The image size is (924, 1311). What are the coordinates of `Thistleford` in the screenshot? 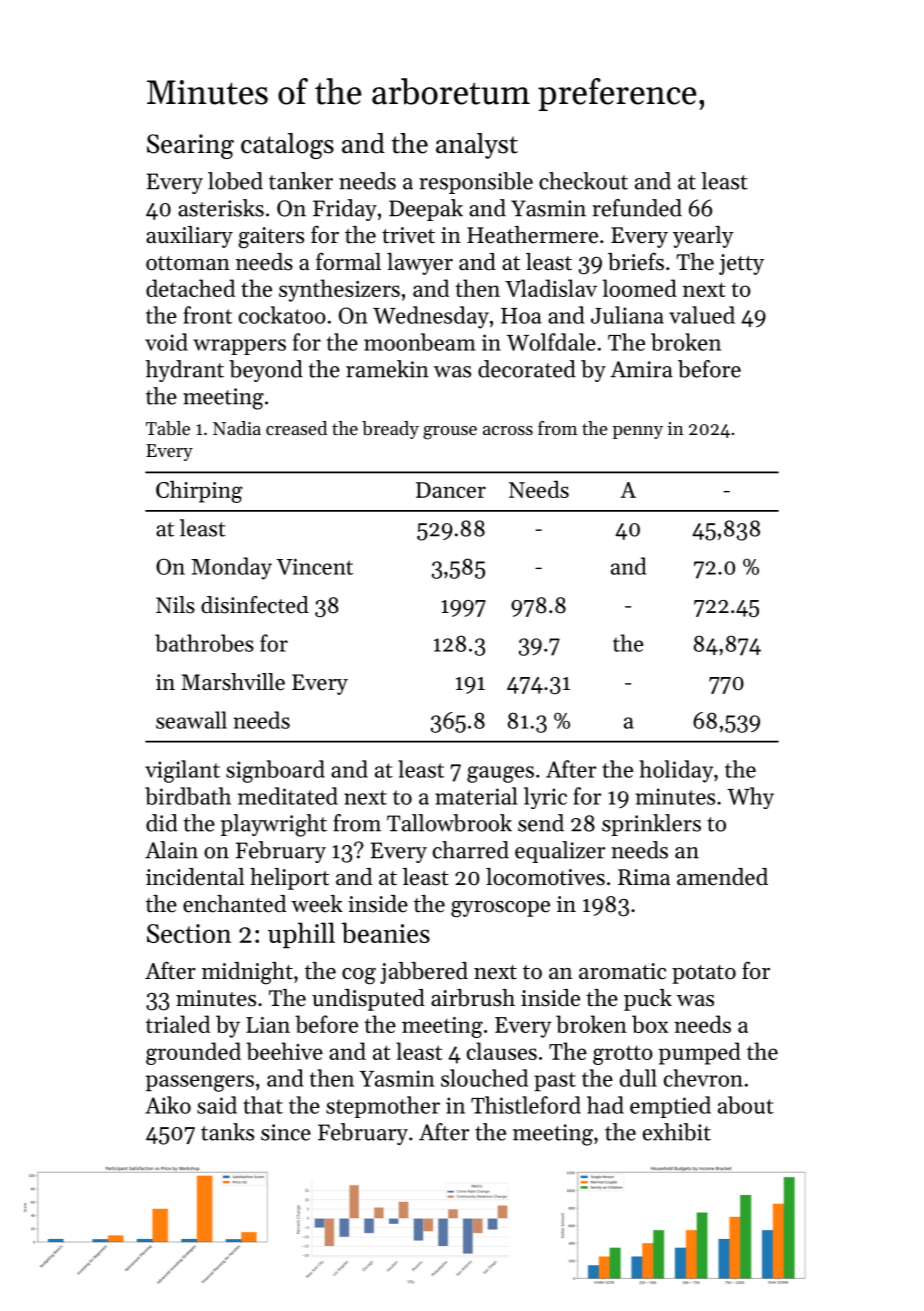 It's located at (526, 1105).
